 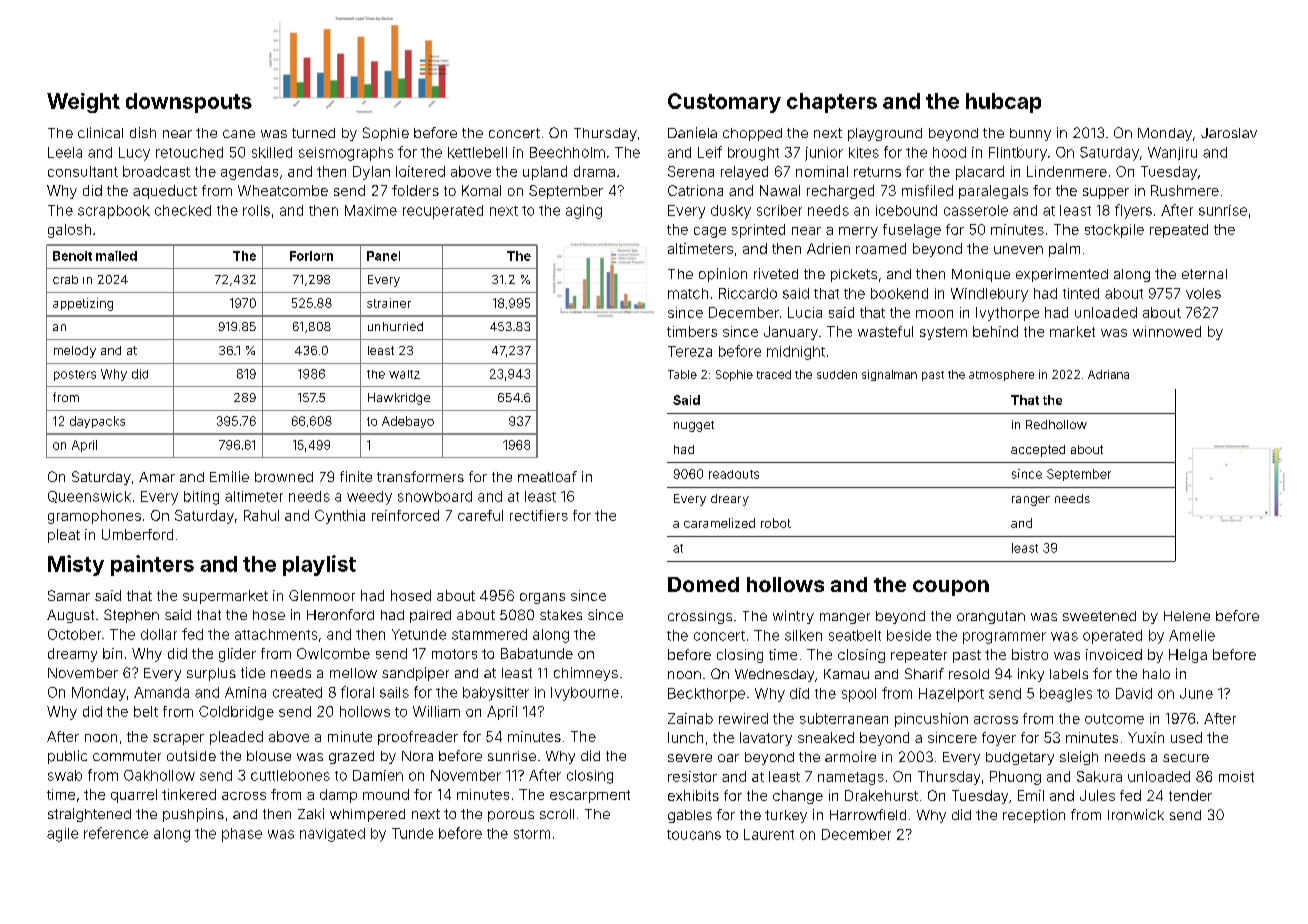 What do you see at coordinates (951, 588) in the document?
I see `coupon` at bounding box center [951, 588].
